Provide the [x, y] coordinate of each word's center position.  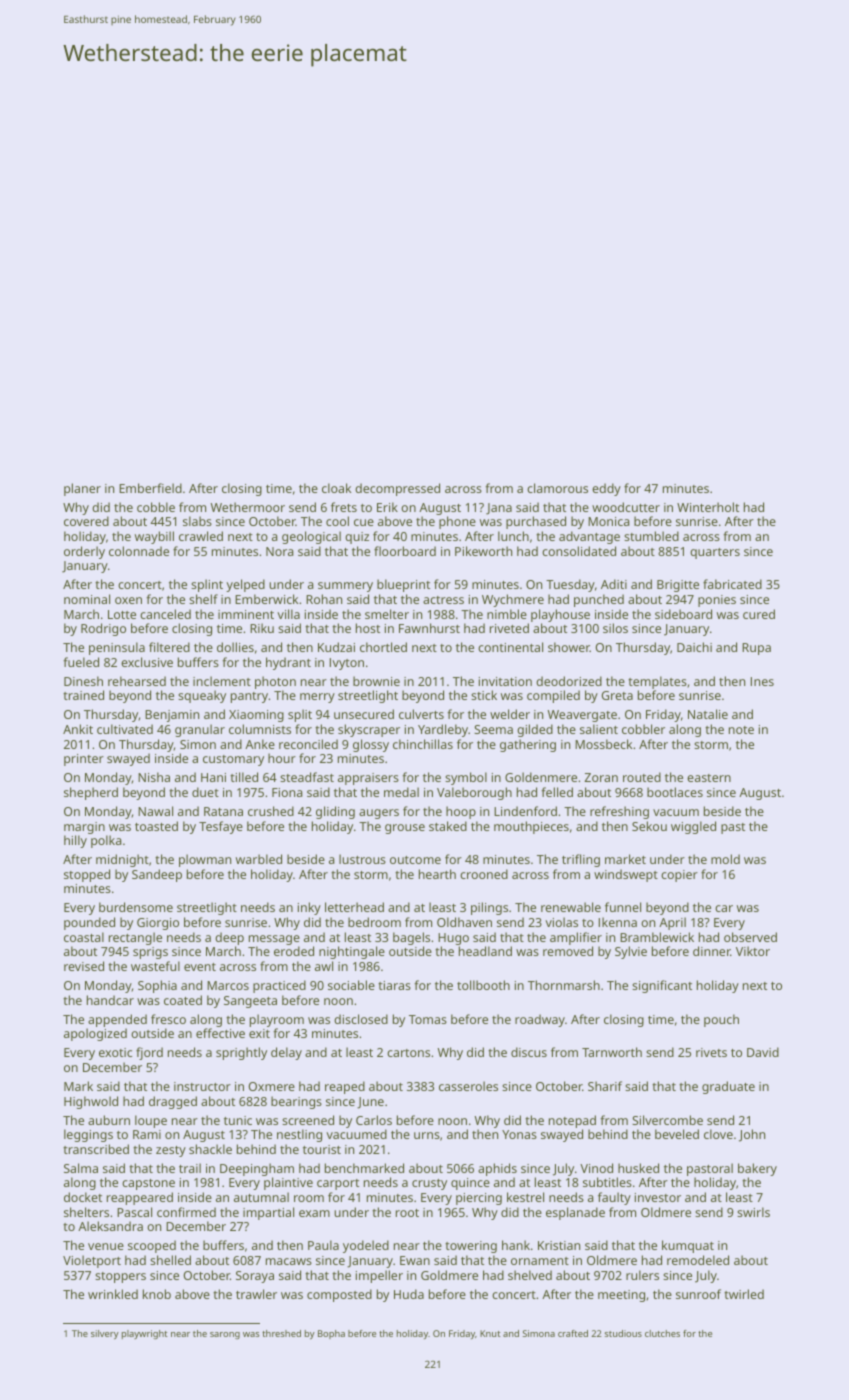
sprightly [241, 1053]
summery [345, 587]
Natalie [708, 714]
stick [484, 695]
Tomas [428, 1019]
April [672, 923]
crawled [201, 536]
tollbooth [483, 985]
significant [662, 986]
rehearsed [137, 681]
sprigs [150, 953]
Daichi [694, 647]
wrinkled [113, 1294]
